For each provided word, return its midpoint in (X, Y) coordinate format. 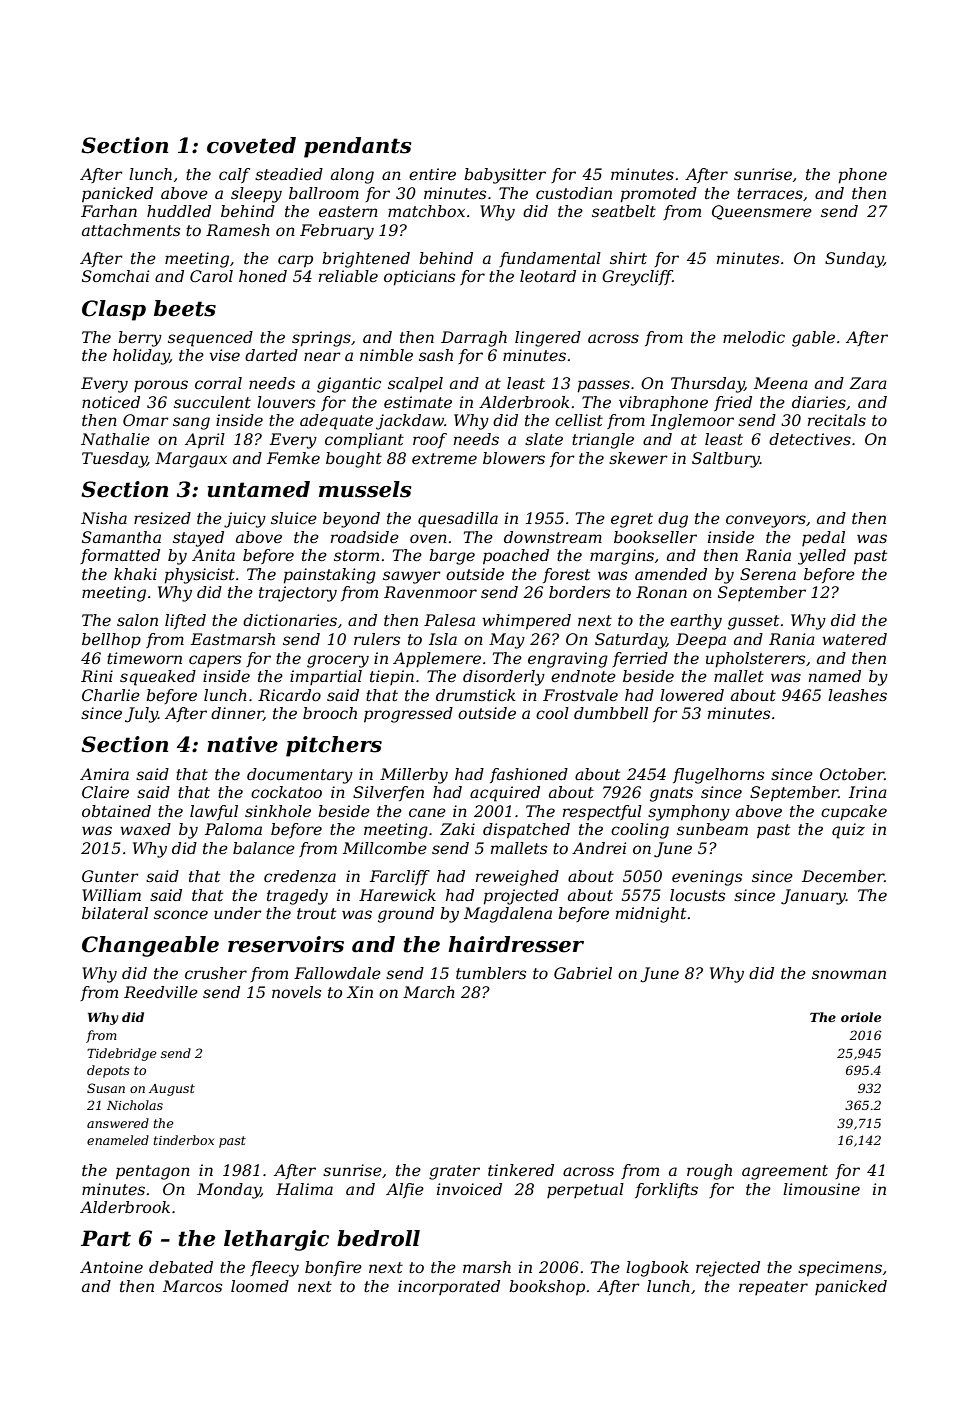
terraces (770, 193)
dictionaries (290, 620)
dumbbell (611, 713)
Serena (768, 574)
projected (521, 897)
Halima (304, 1189)
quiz (848, 831)
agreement (785, 1172)
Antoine (111, 1267)
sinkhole (278, 811)
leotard (548, 276)
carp (295, 261)
